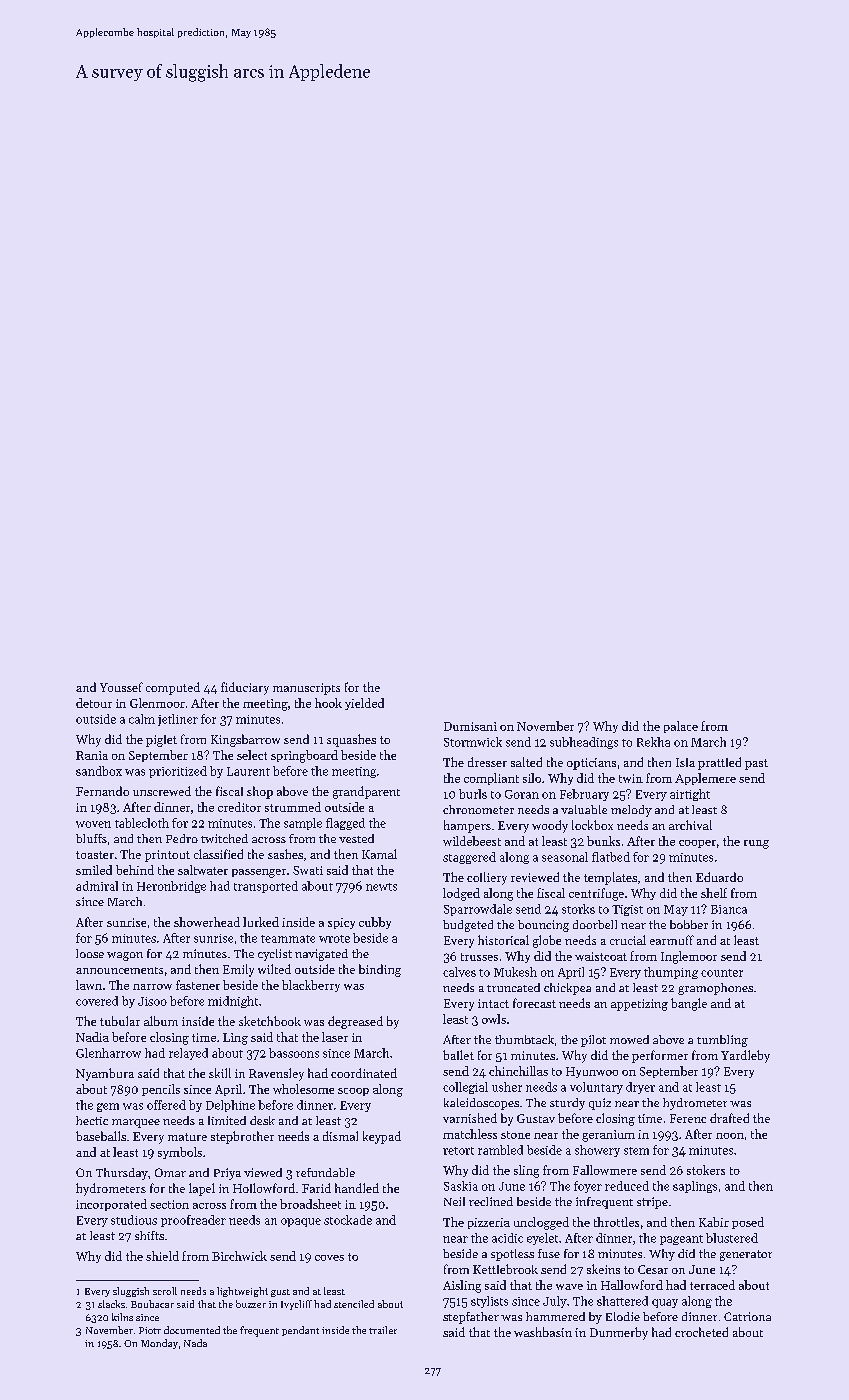  Describe the element at coordinates (266, 887) in the screenshot. I see `transported` at that location.
